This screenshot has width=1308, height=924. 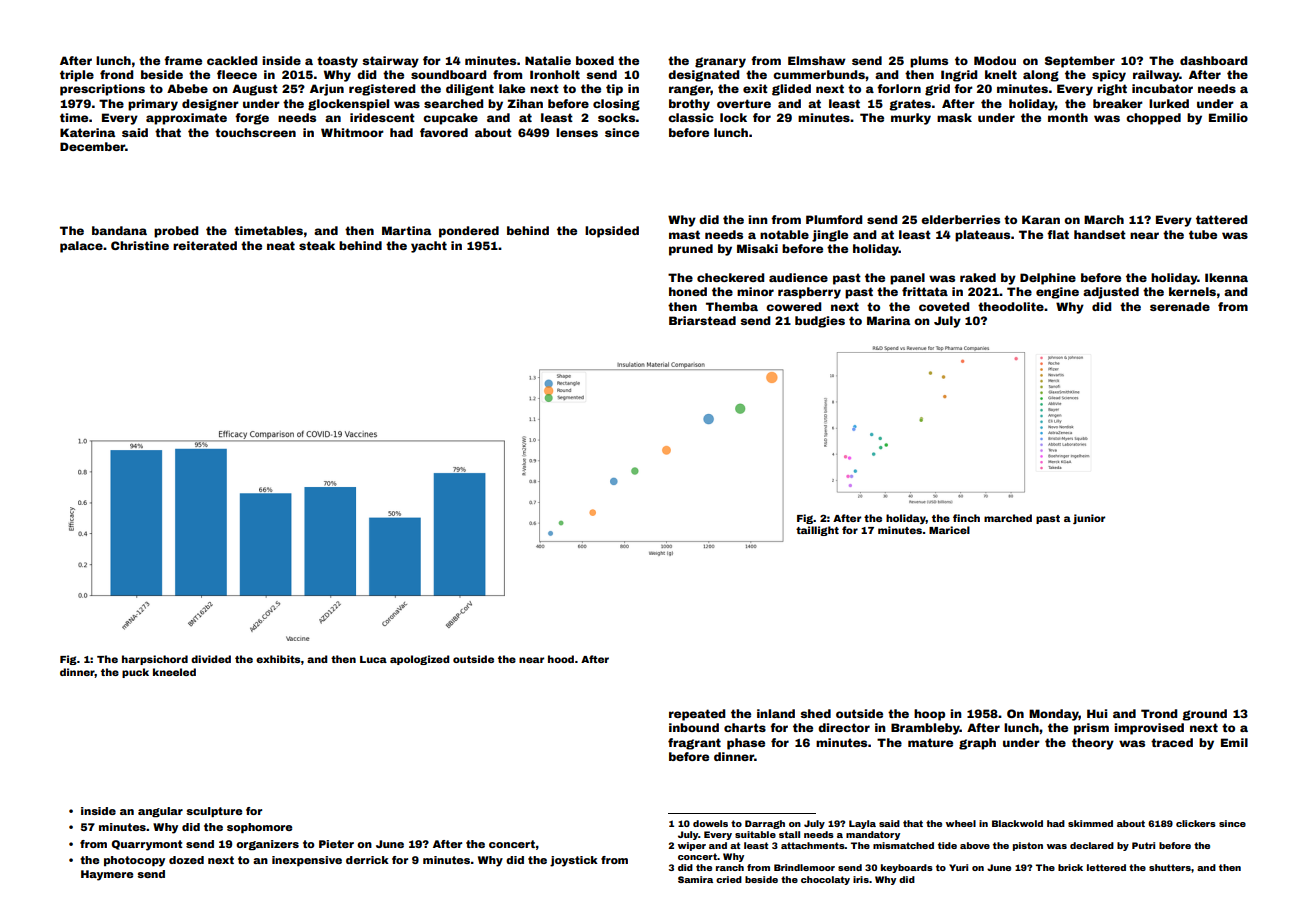 I want to click on neat, so click(x=281, y=245).
